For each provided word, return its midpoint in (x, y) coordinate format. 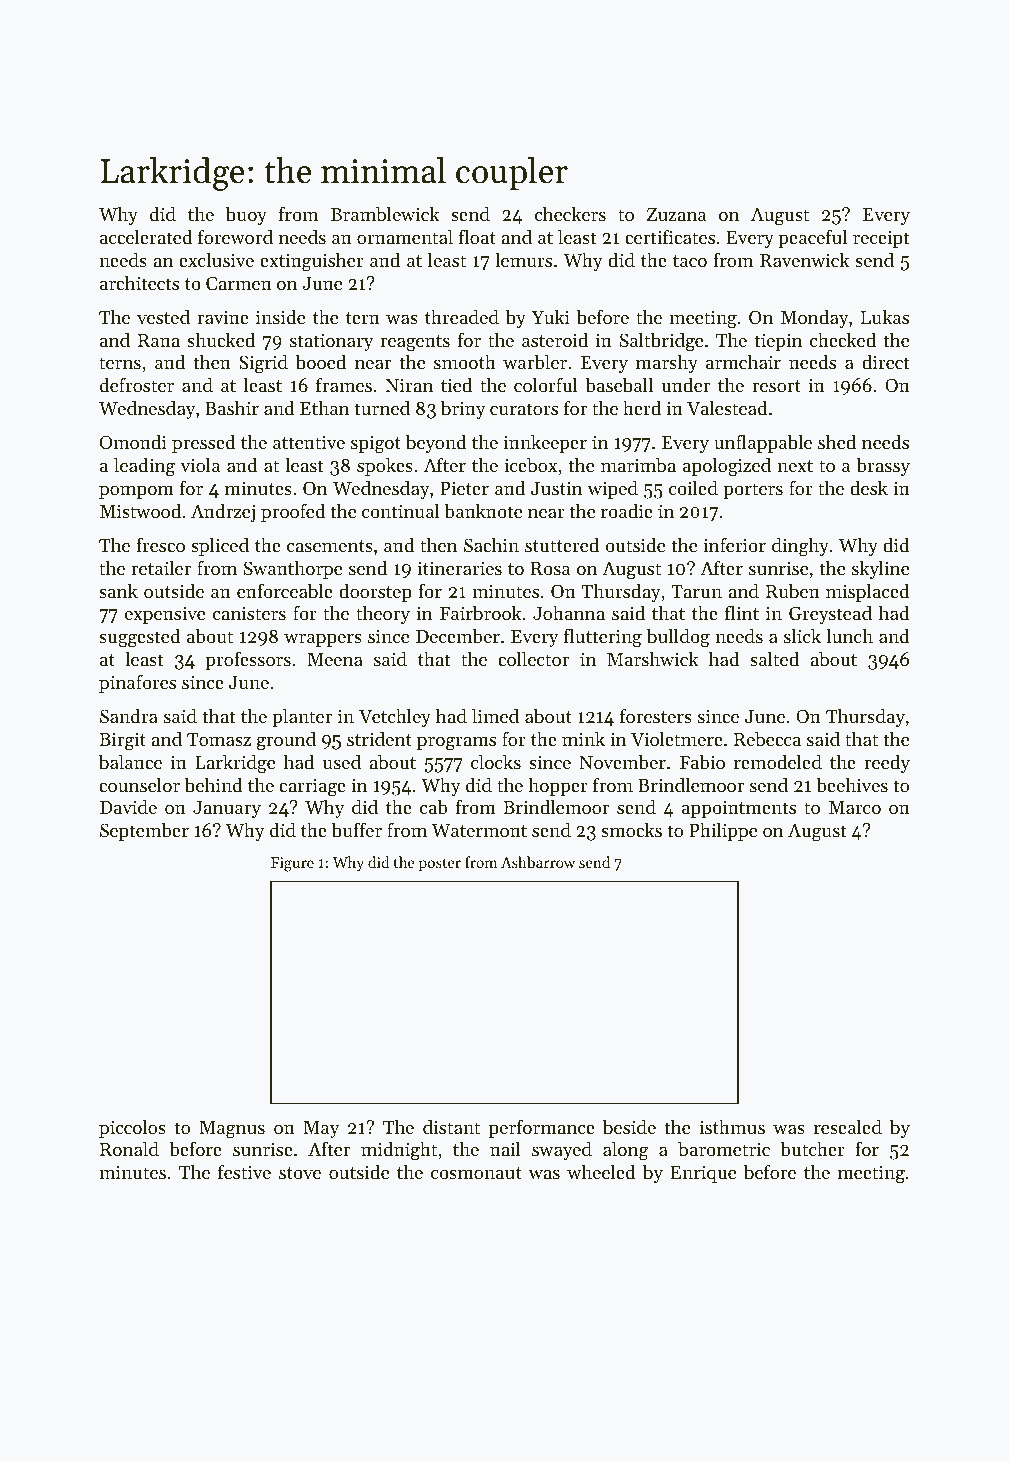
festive (244, 1171)
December (458, 636)
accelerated (146, 236)
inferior (734, 544)
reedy (887, 763)
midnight (399, 1151)
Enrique (703, 1174)
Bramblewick (385, 214)
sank (118, 590)
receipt (881, 239)
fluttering (603, 638)
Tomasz (219, 739)
